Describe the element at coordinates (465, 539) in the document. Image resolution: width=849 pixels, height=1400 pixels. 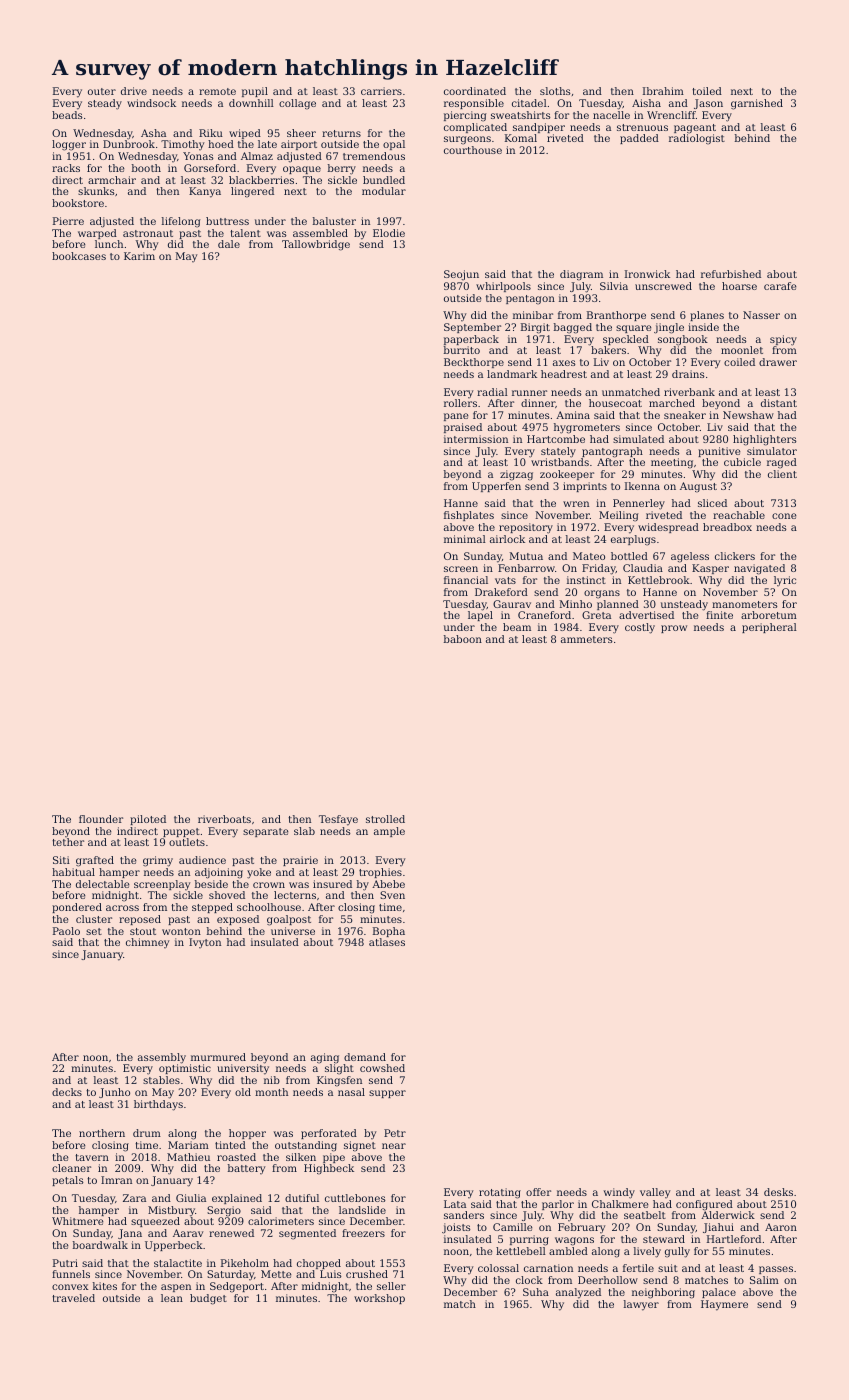
I see `minimal` at that location.
